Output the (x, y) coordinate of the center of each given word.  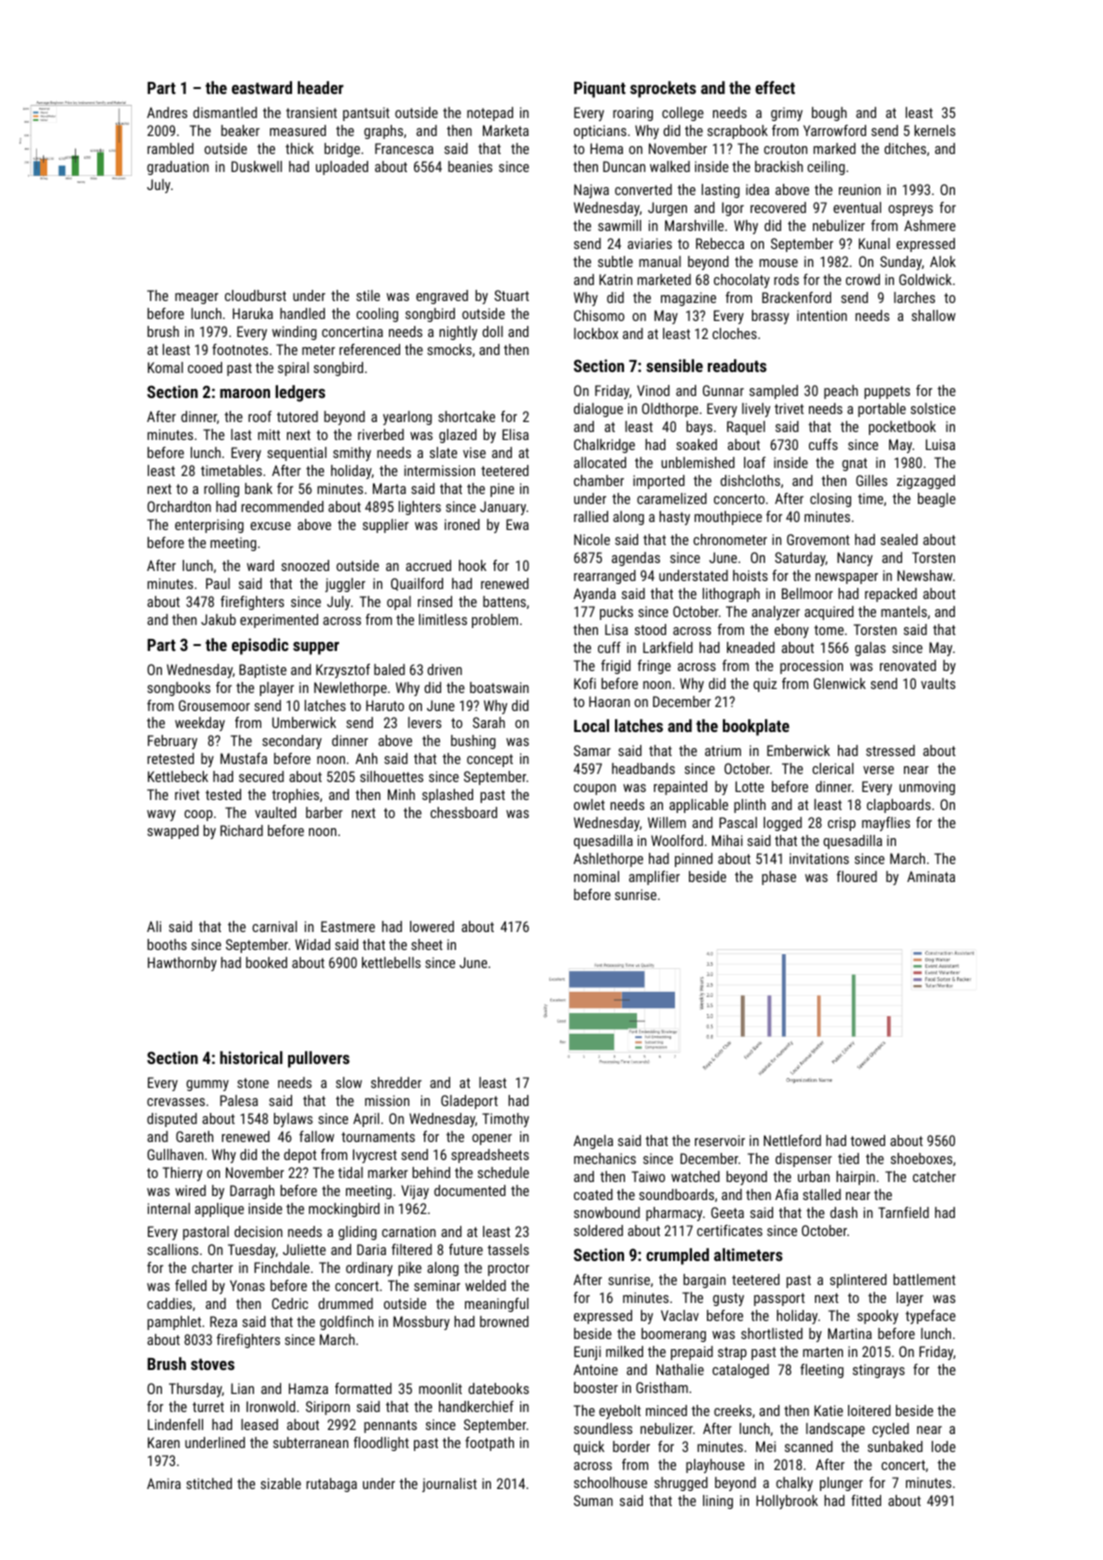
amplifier (654, 878)
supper (316, 648)
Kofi (585, 683)
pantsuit (366, 114)
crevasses (176, 1102)
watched (695, 1176)
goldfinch (346, 1323)
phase (779, 878)
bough (829, 114)
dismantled (225, 112)
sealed (899, 539)
